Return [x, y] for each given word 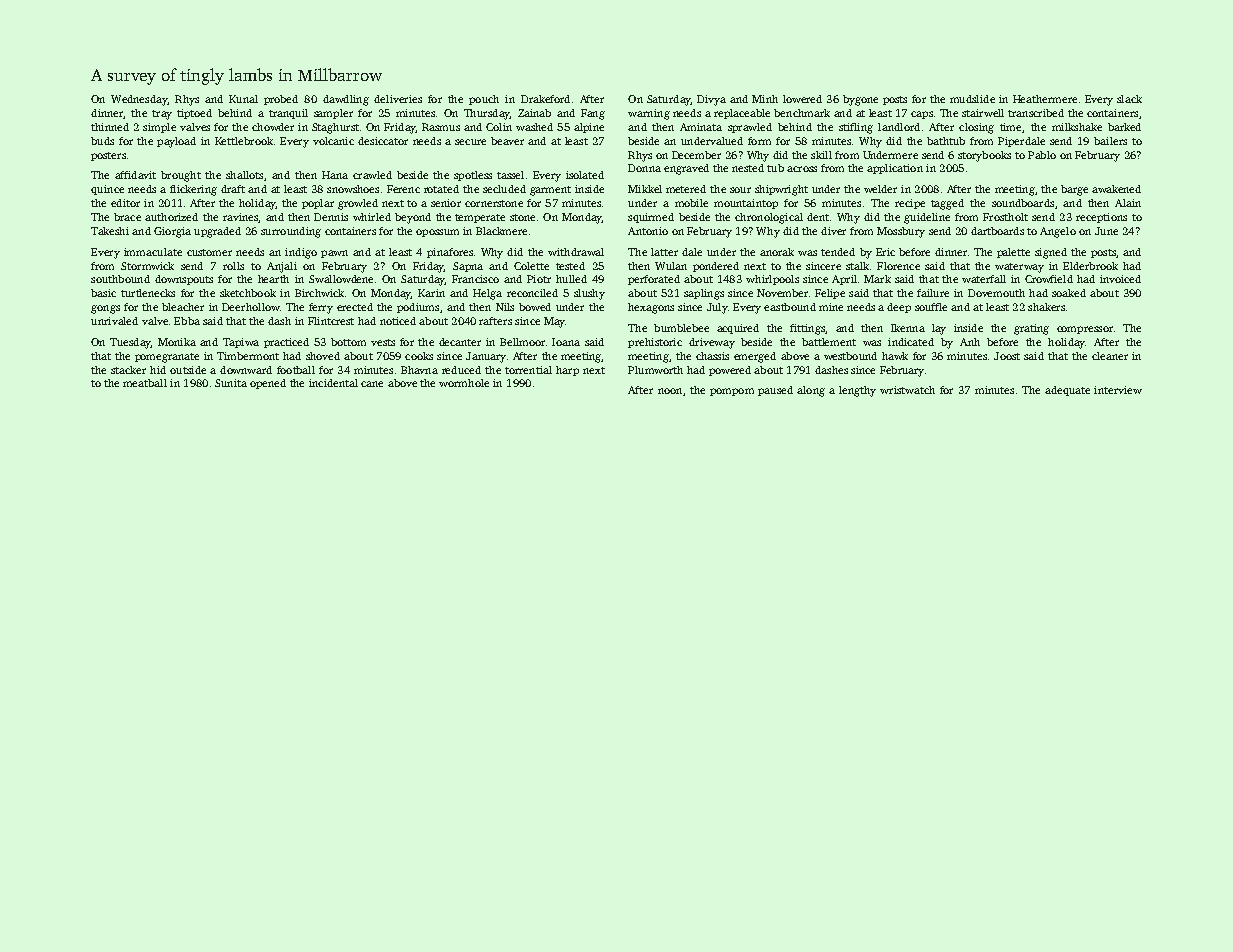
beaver [507, 141]
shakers [1046, 307]
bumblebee [681, 328]
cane [372, 384]
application [895, 169]
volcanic [333, 141]
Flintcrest [331, 321]
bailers [1110, 141]
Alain [1128, 203]
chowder [273, 127]
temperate [480, 218]
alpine [589, 128]
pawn [334, 254]
